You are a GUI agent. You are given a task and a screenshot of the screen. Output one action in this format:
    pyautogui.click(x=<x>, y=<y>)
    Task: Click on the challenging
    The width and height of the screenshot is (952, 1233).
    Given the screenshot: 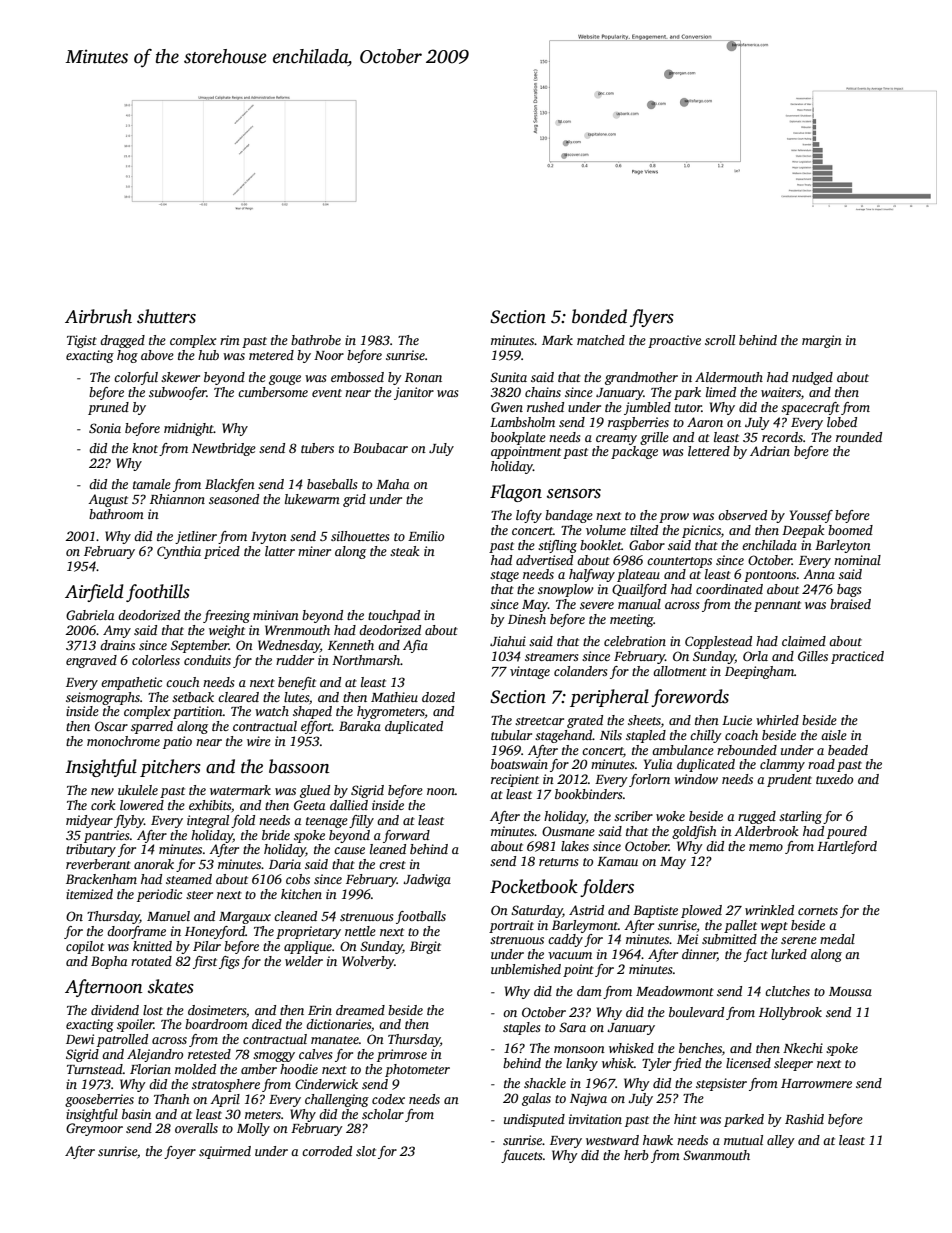 What is the action you would take?
    pyautogui.click(x=337, y=1100)
